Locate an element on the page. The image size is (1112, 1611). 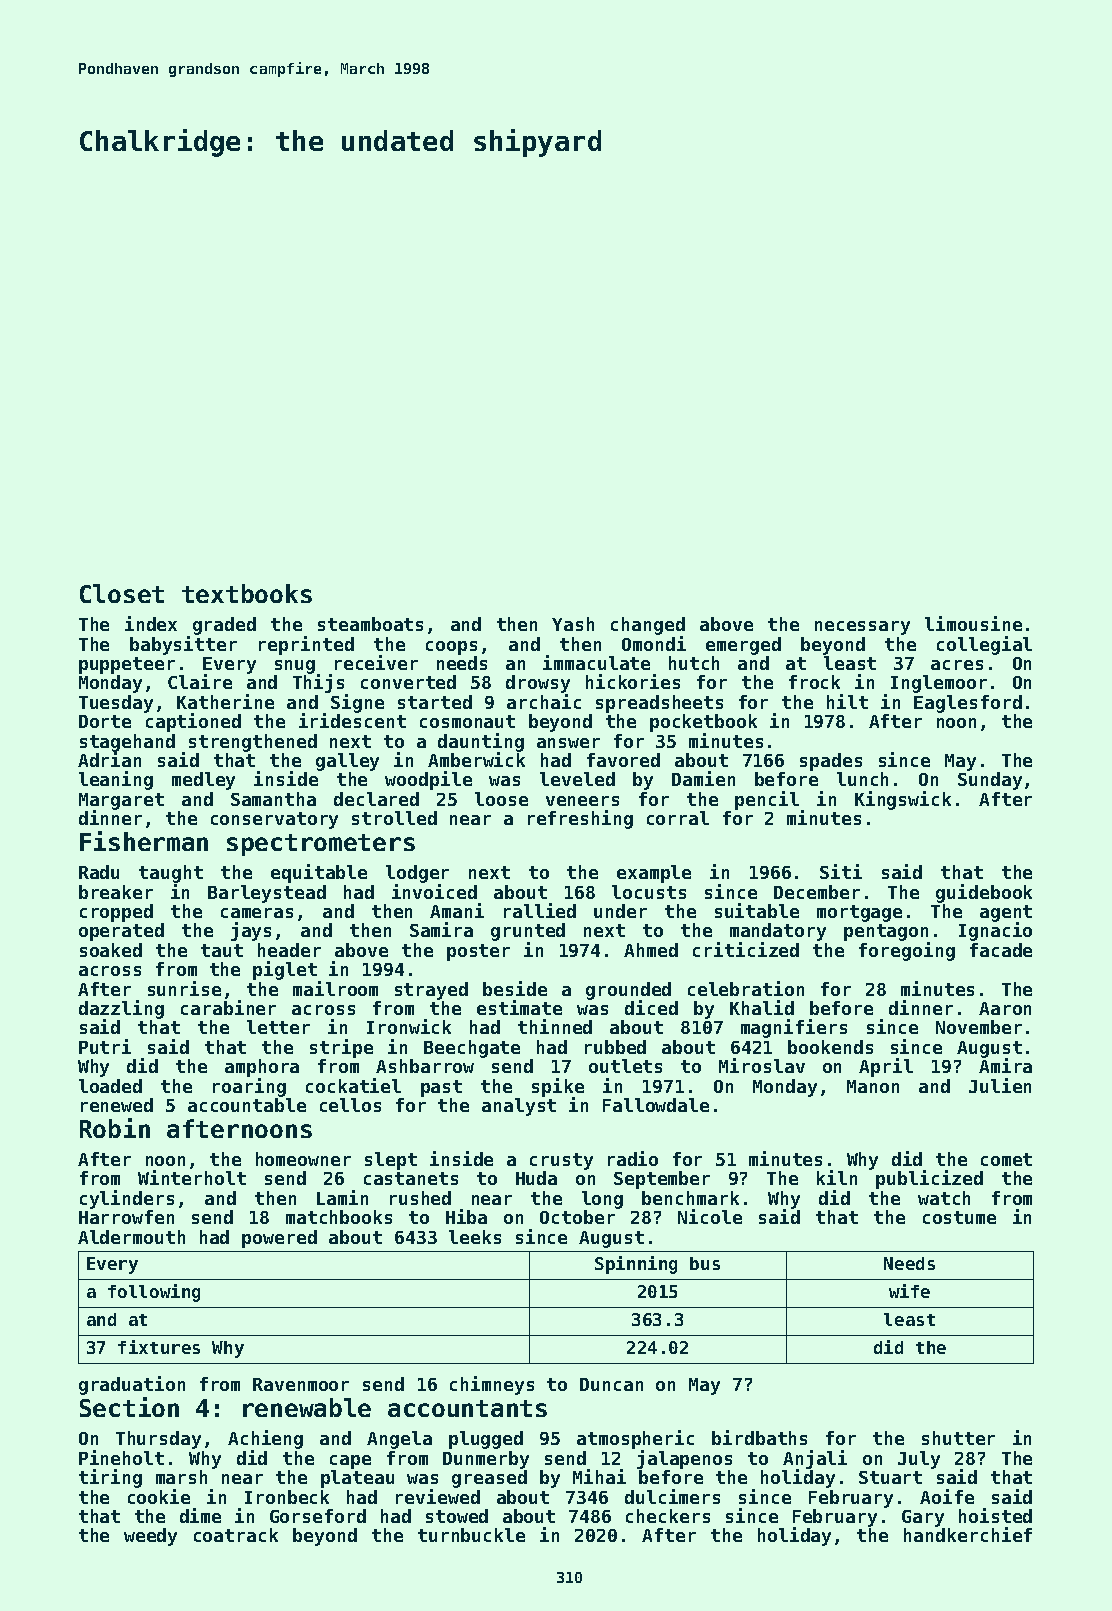
limousine is located at coordinates (973, 623).
